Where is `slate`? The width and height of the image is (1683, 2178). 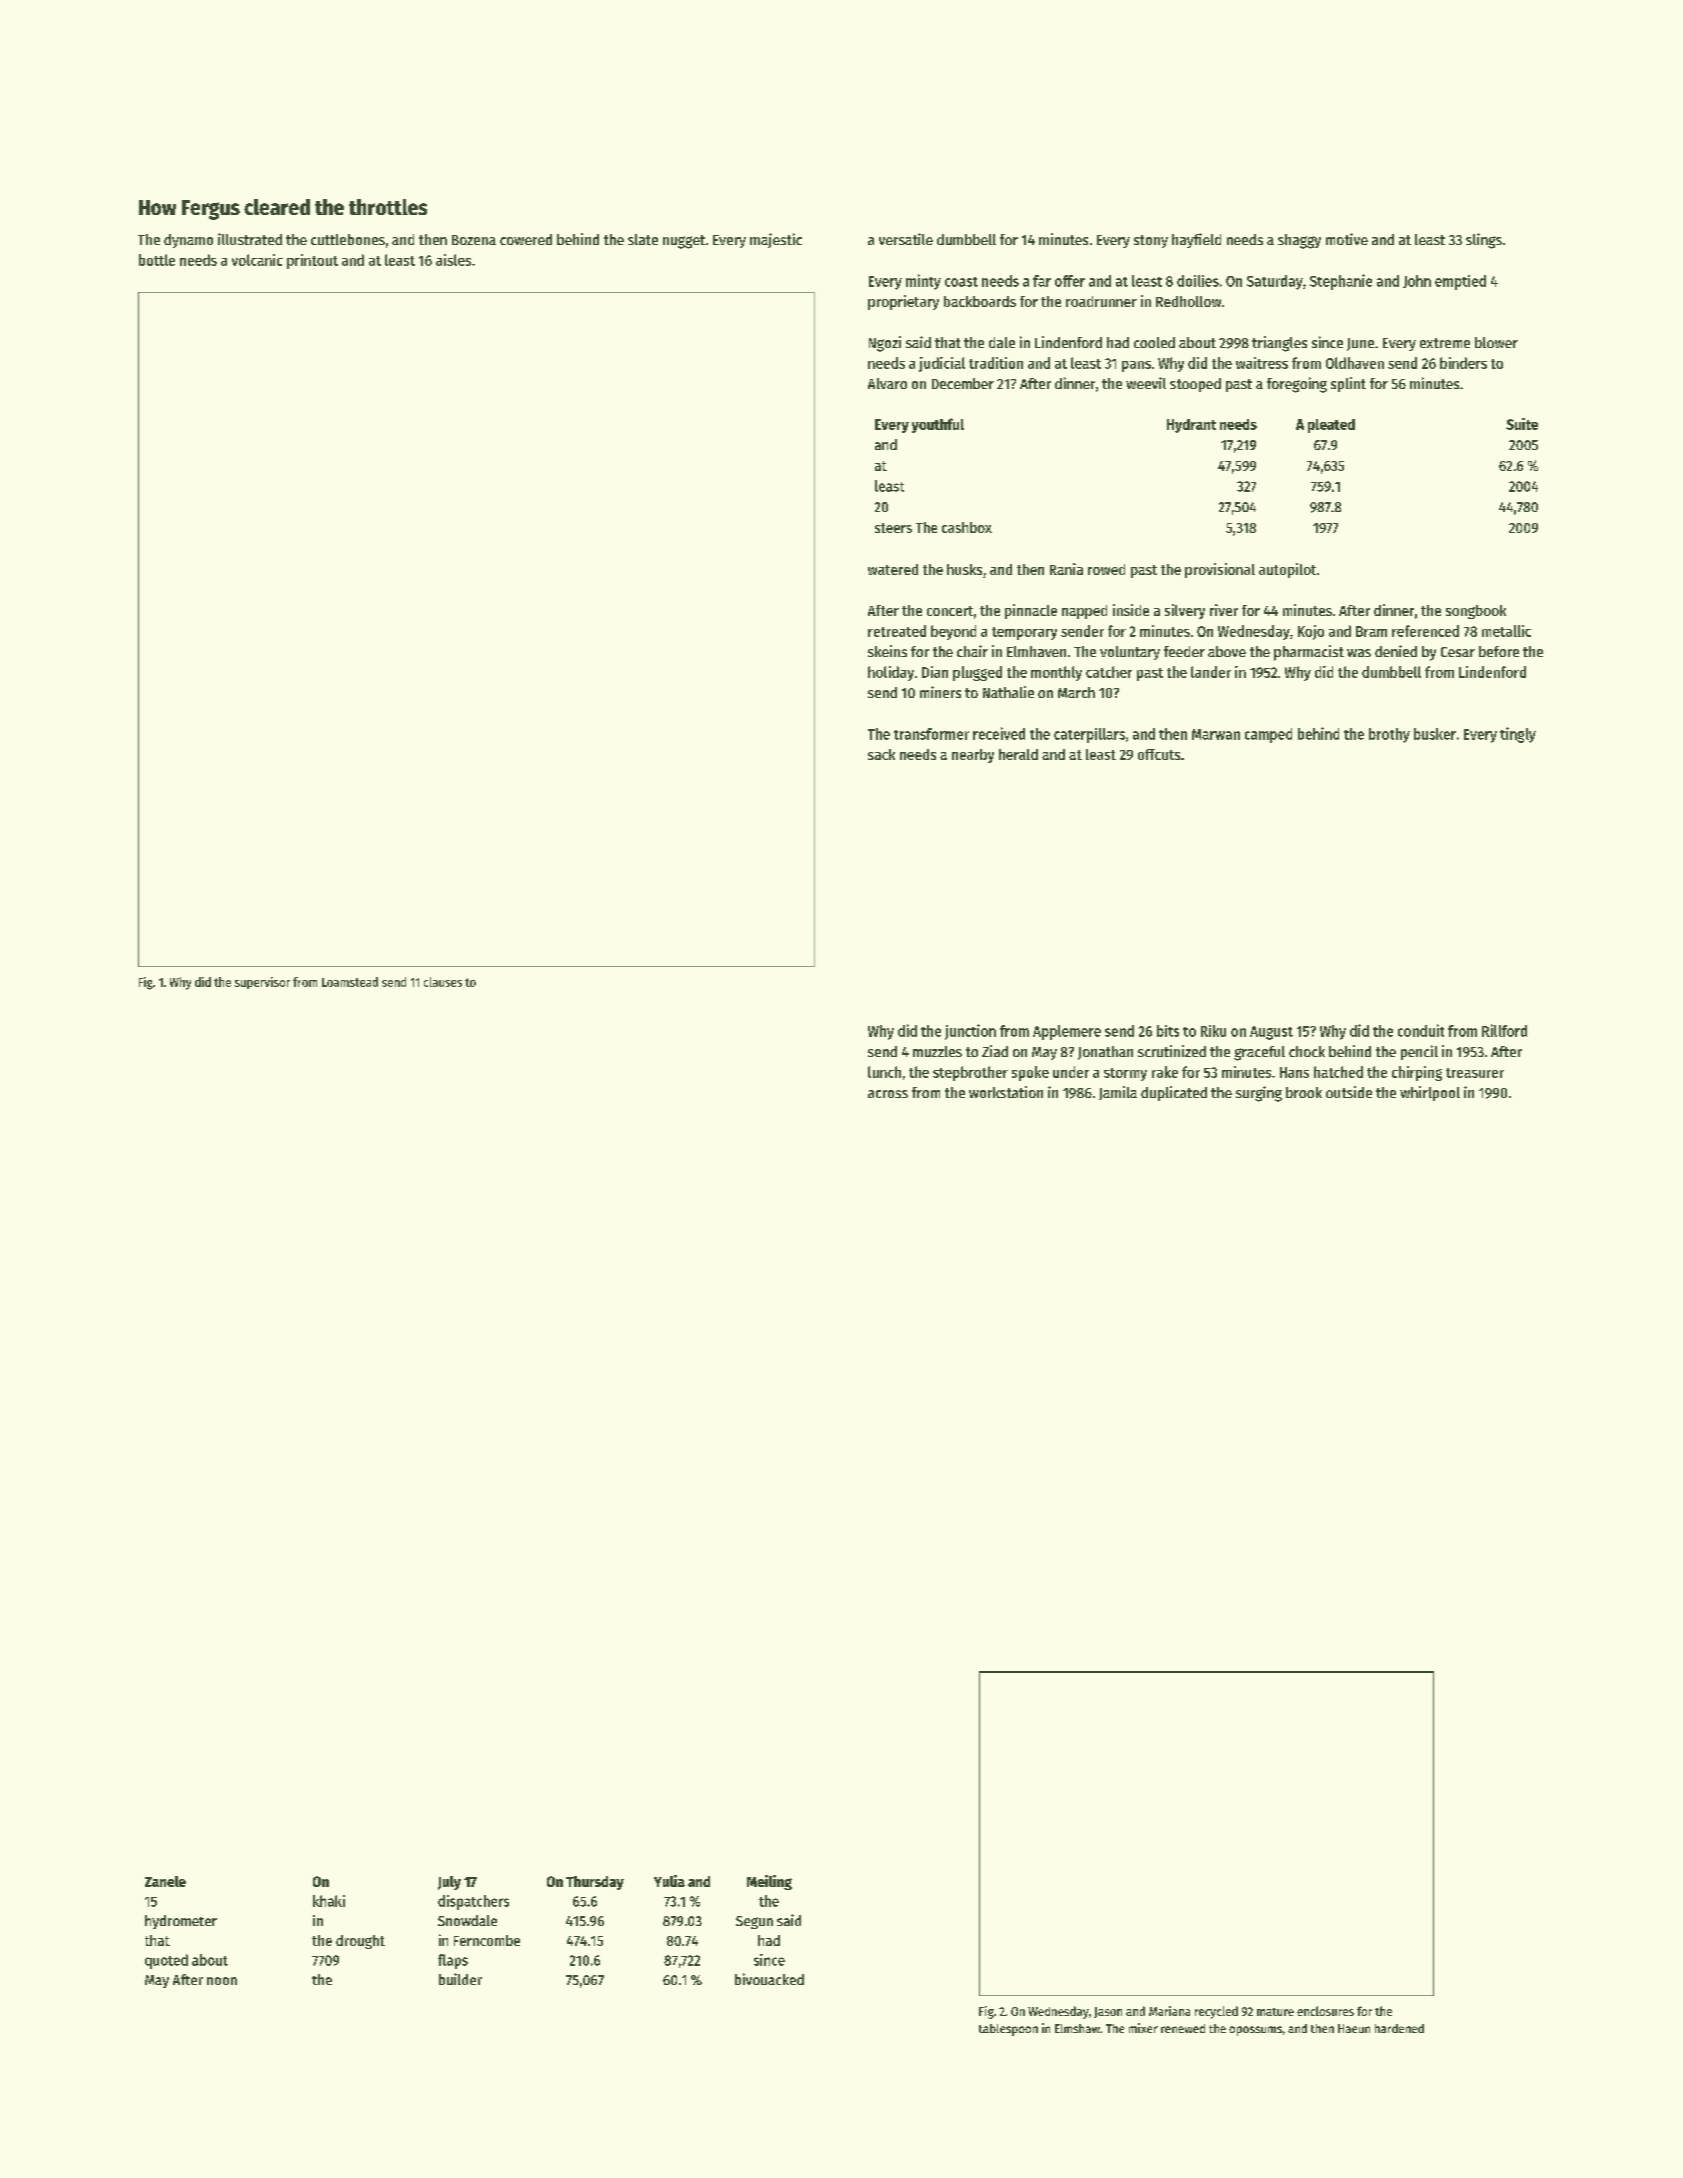 slate is located at coordinates (643, 239).
